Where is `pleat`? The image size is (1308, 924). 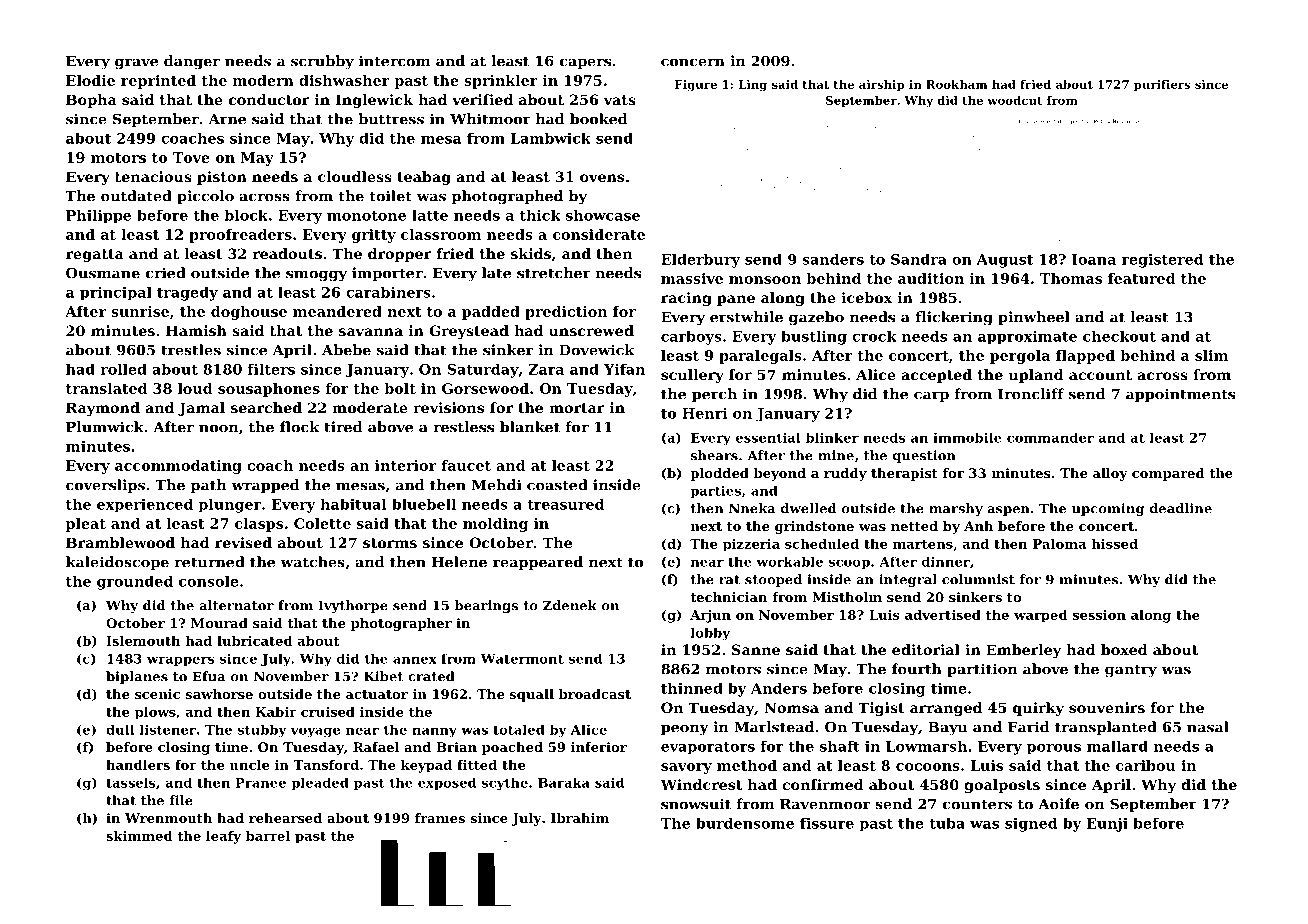 pleat is located at coordinates (86, 525).
